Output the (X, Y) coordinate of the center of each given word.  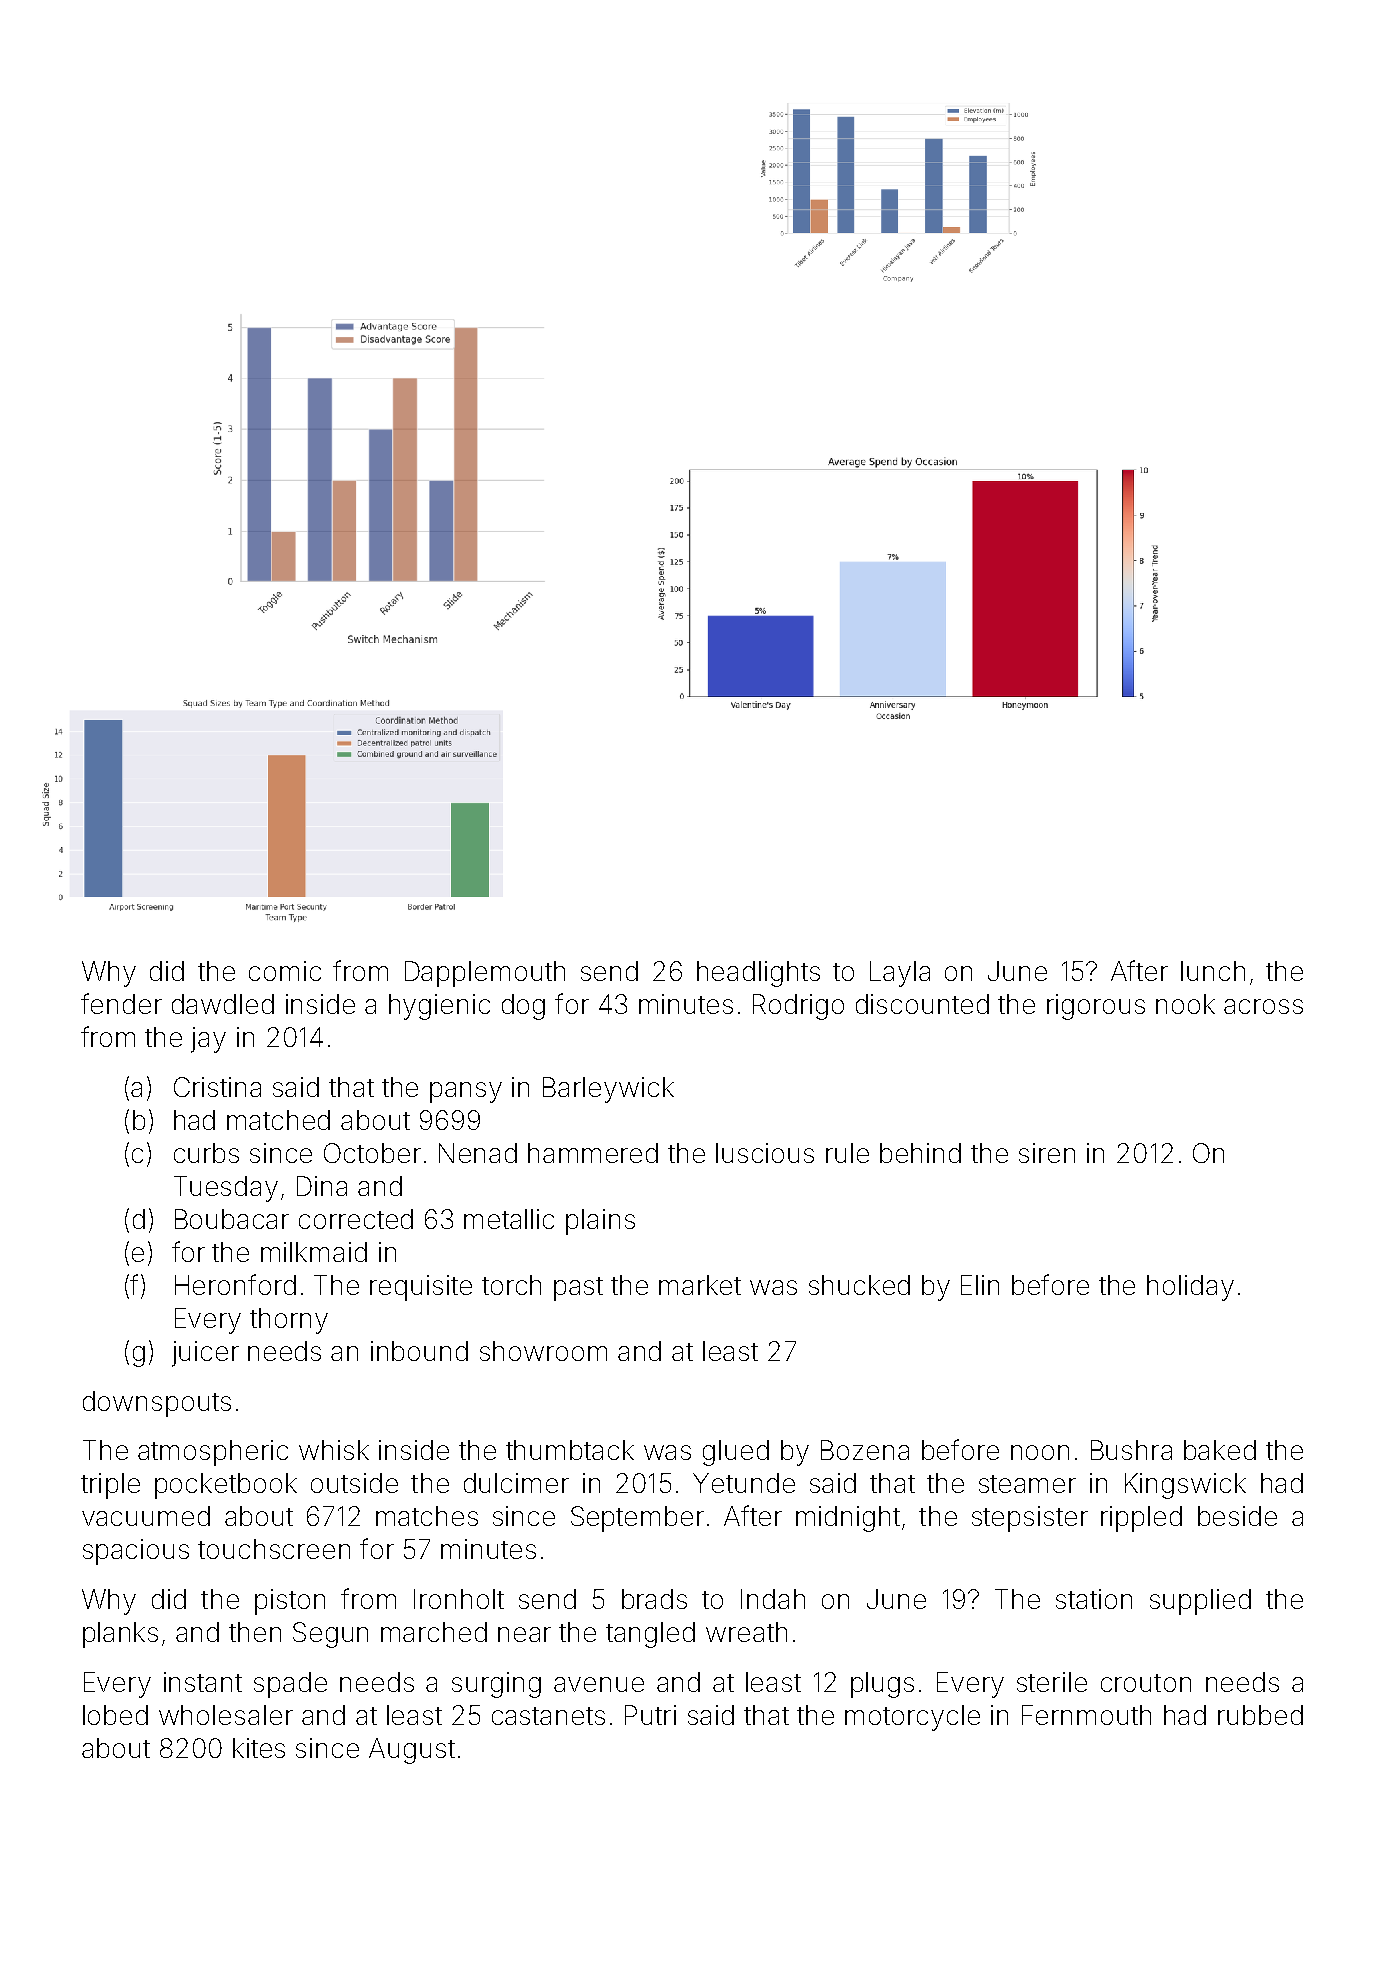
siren (1047, 1153)
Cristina (217, 1087)
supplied (1200, 1602)
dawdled (223, 1004)
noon (1040, 1452)
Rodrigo (798, 1007)
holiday (1190, 1288)
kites (259, 1748)
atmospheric (213, 1453)
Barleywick (608, 1090)
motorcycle (912, 1718)
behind (920, 1153)
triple (110, 1486)
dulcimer (516, 1483)
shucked (859, 1285)
